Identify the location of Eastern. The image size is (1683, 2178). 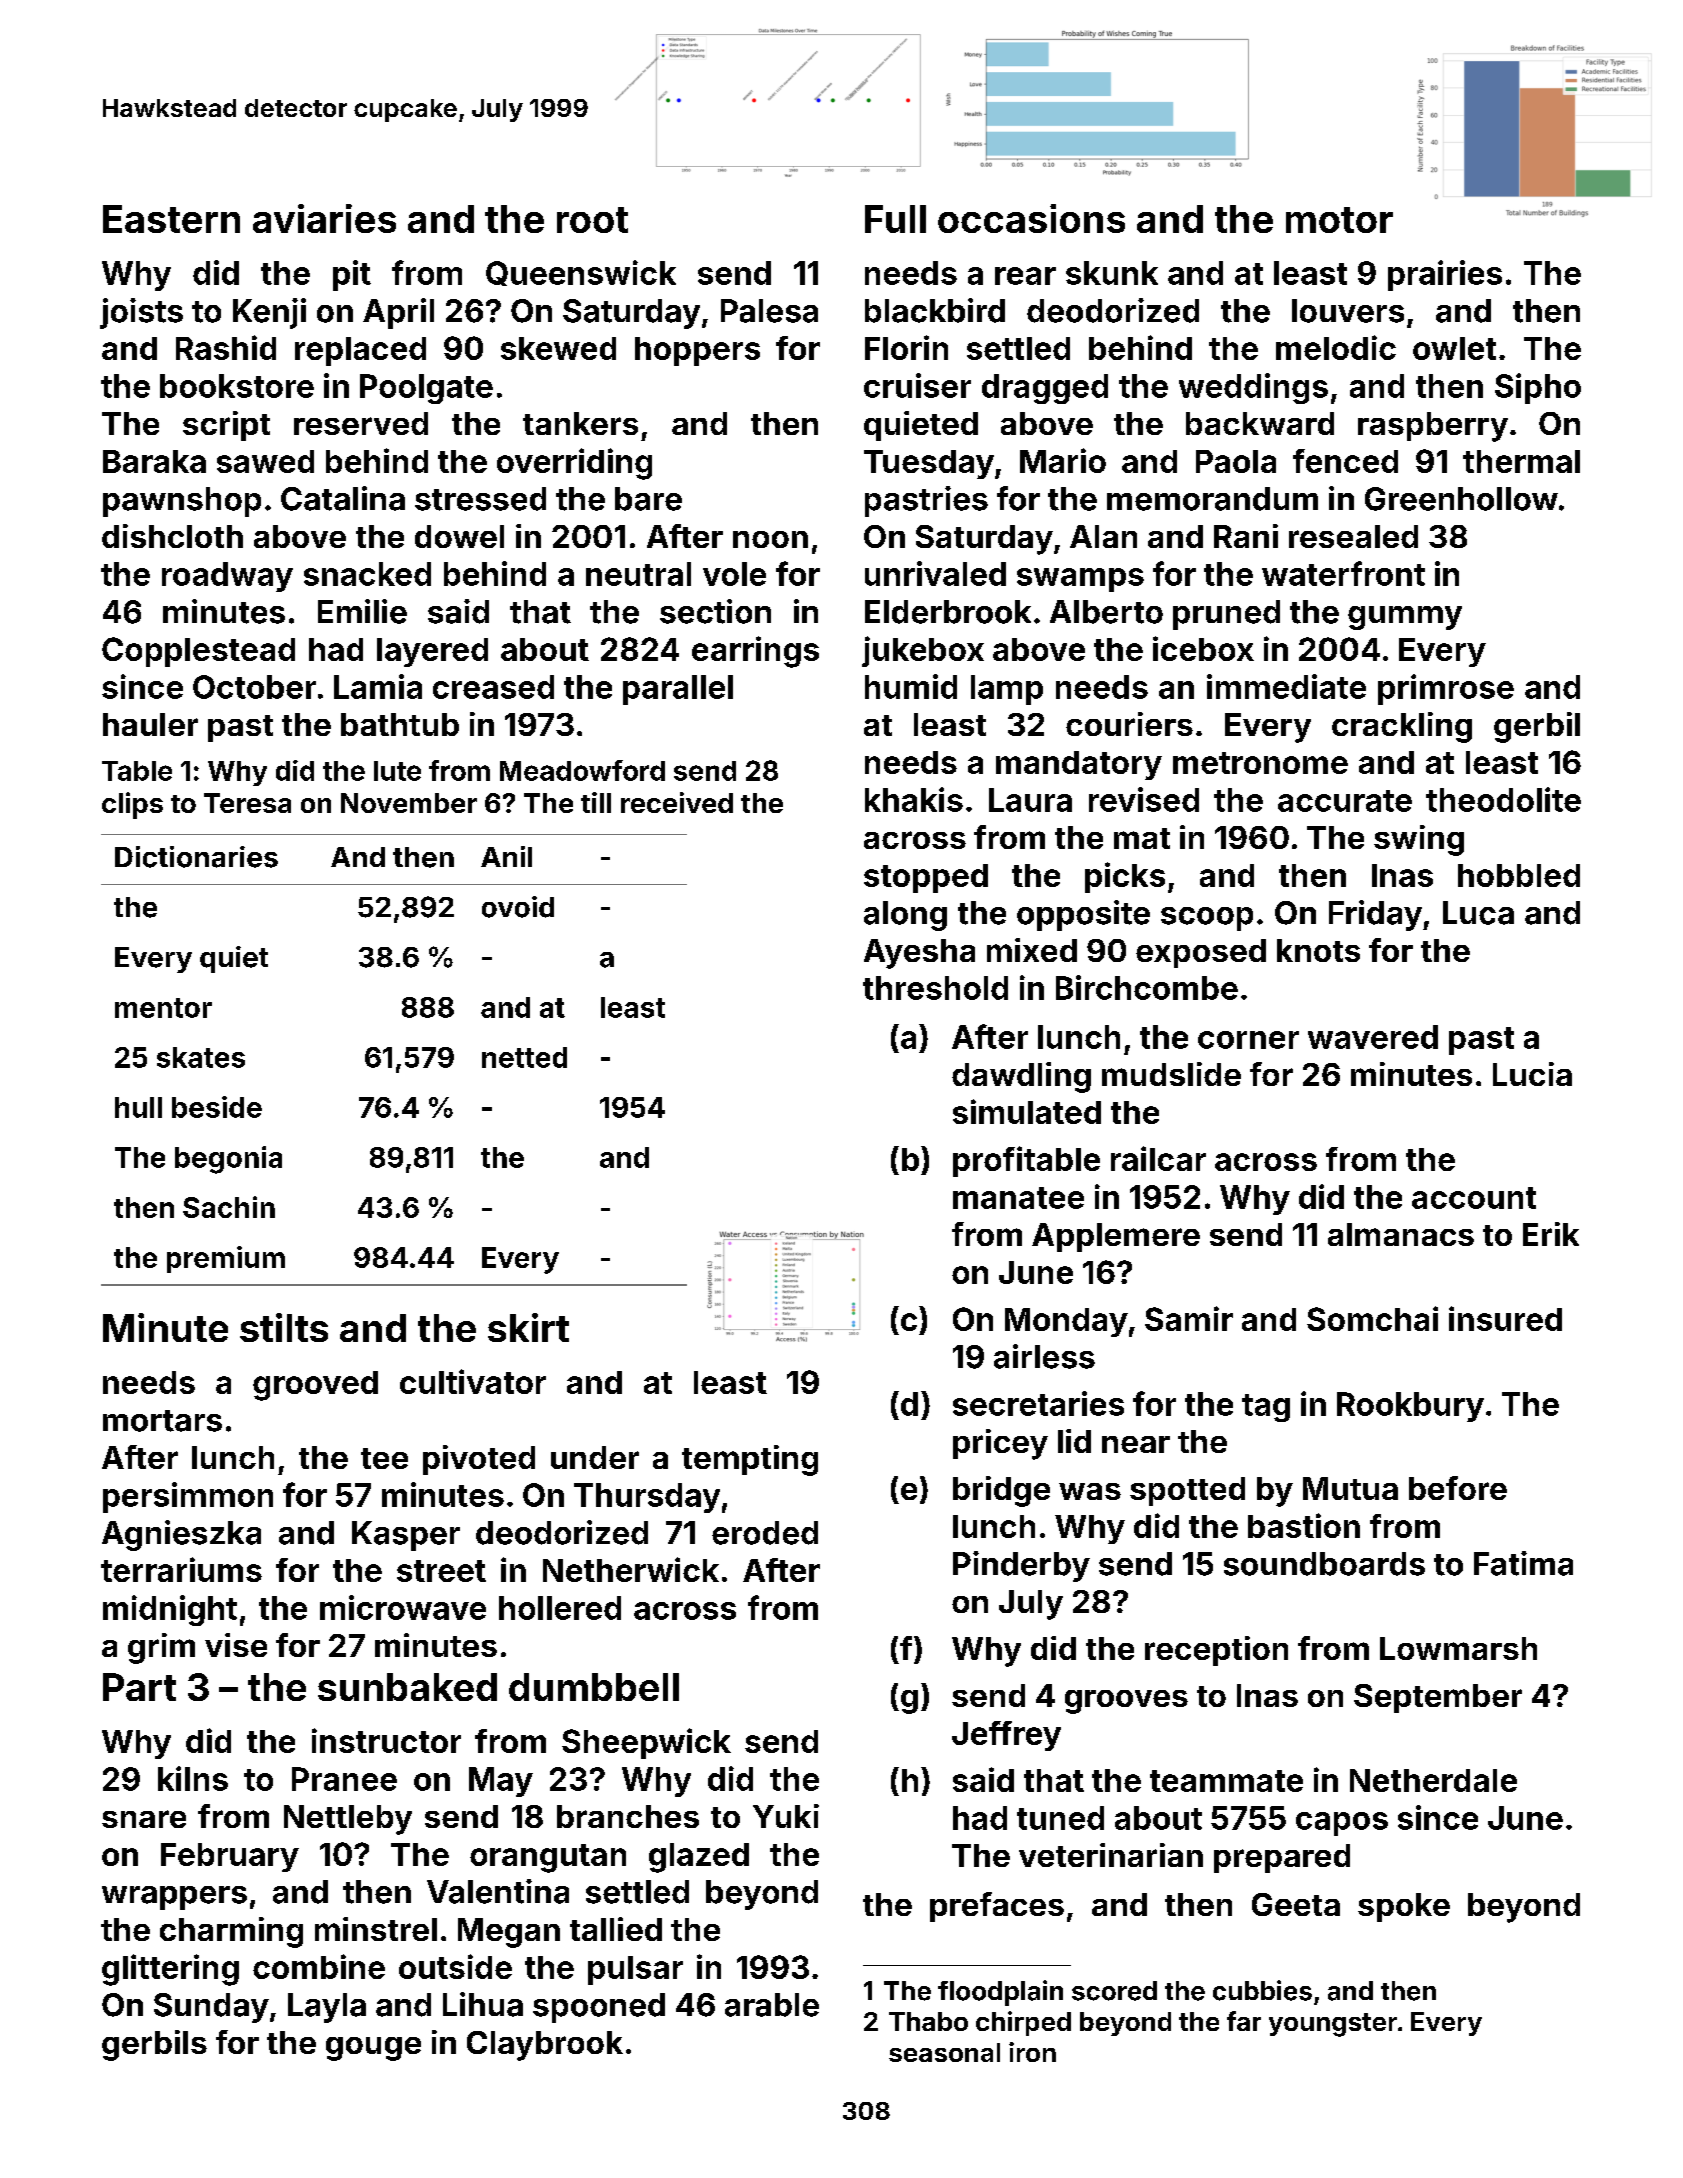
(171, 219).
